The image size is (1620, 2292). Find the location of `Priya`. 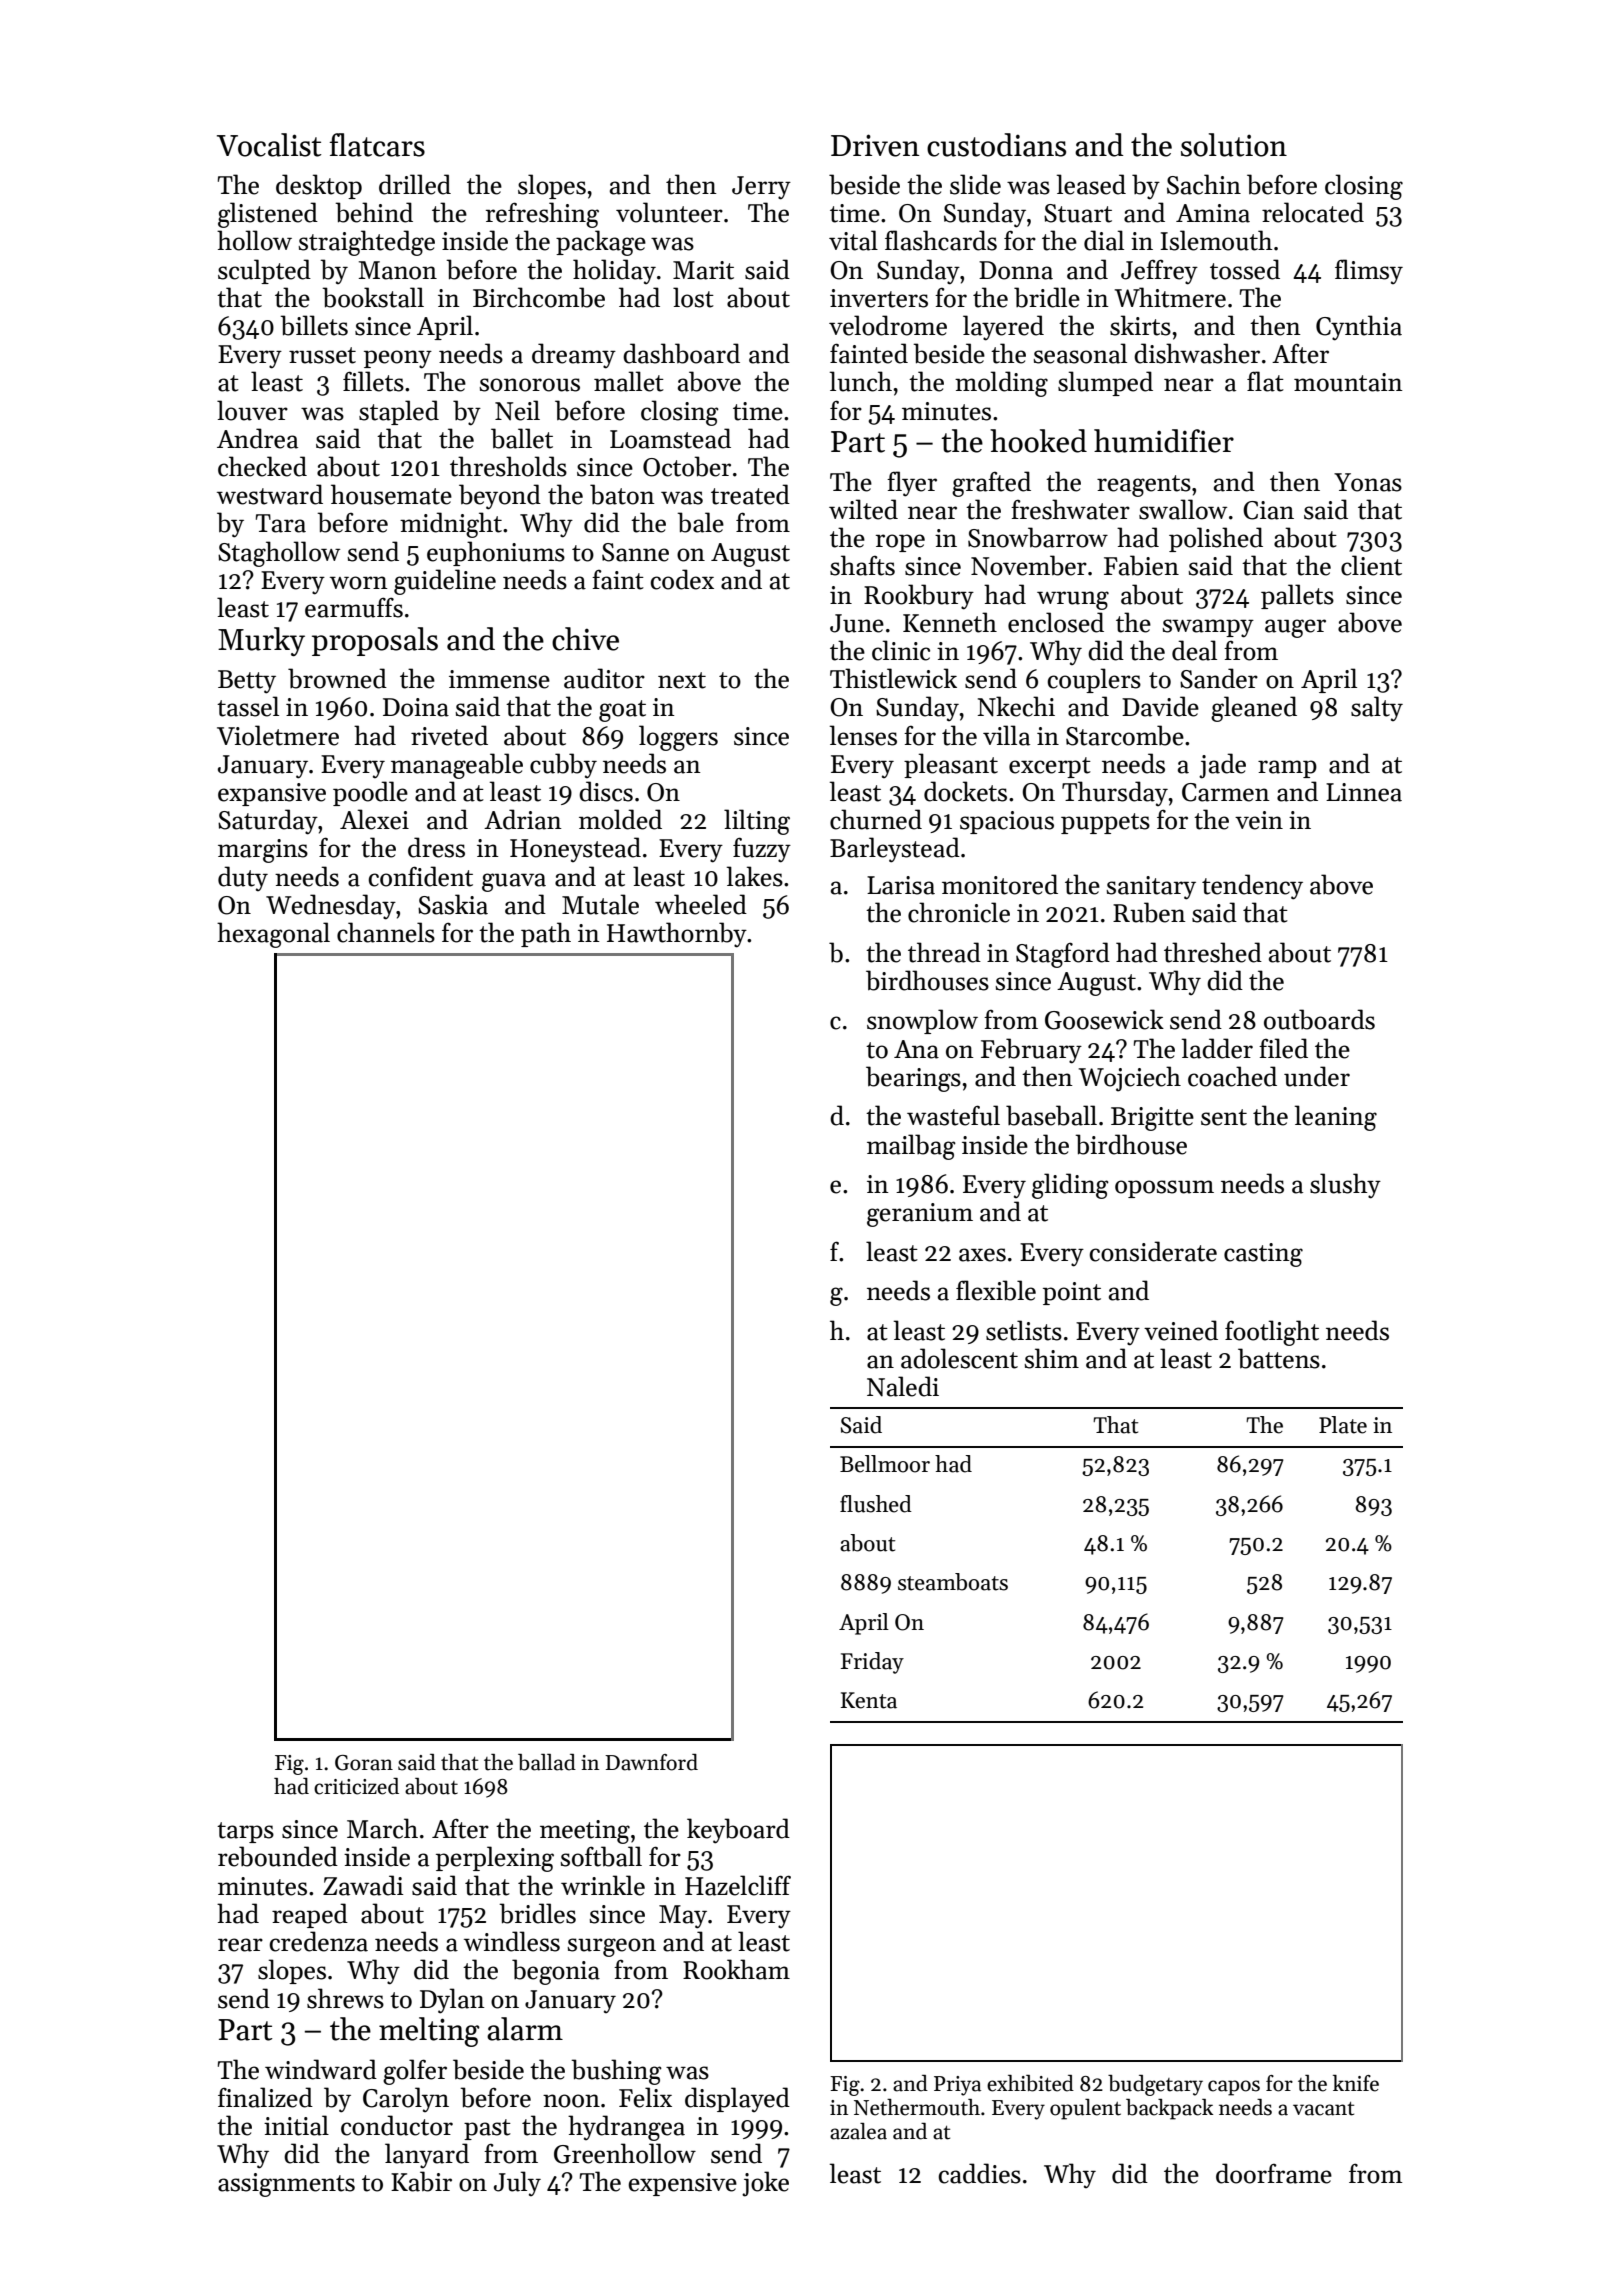

Priya is located at coordinates (957, 2086).
